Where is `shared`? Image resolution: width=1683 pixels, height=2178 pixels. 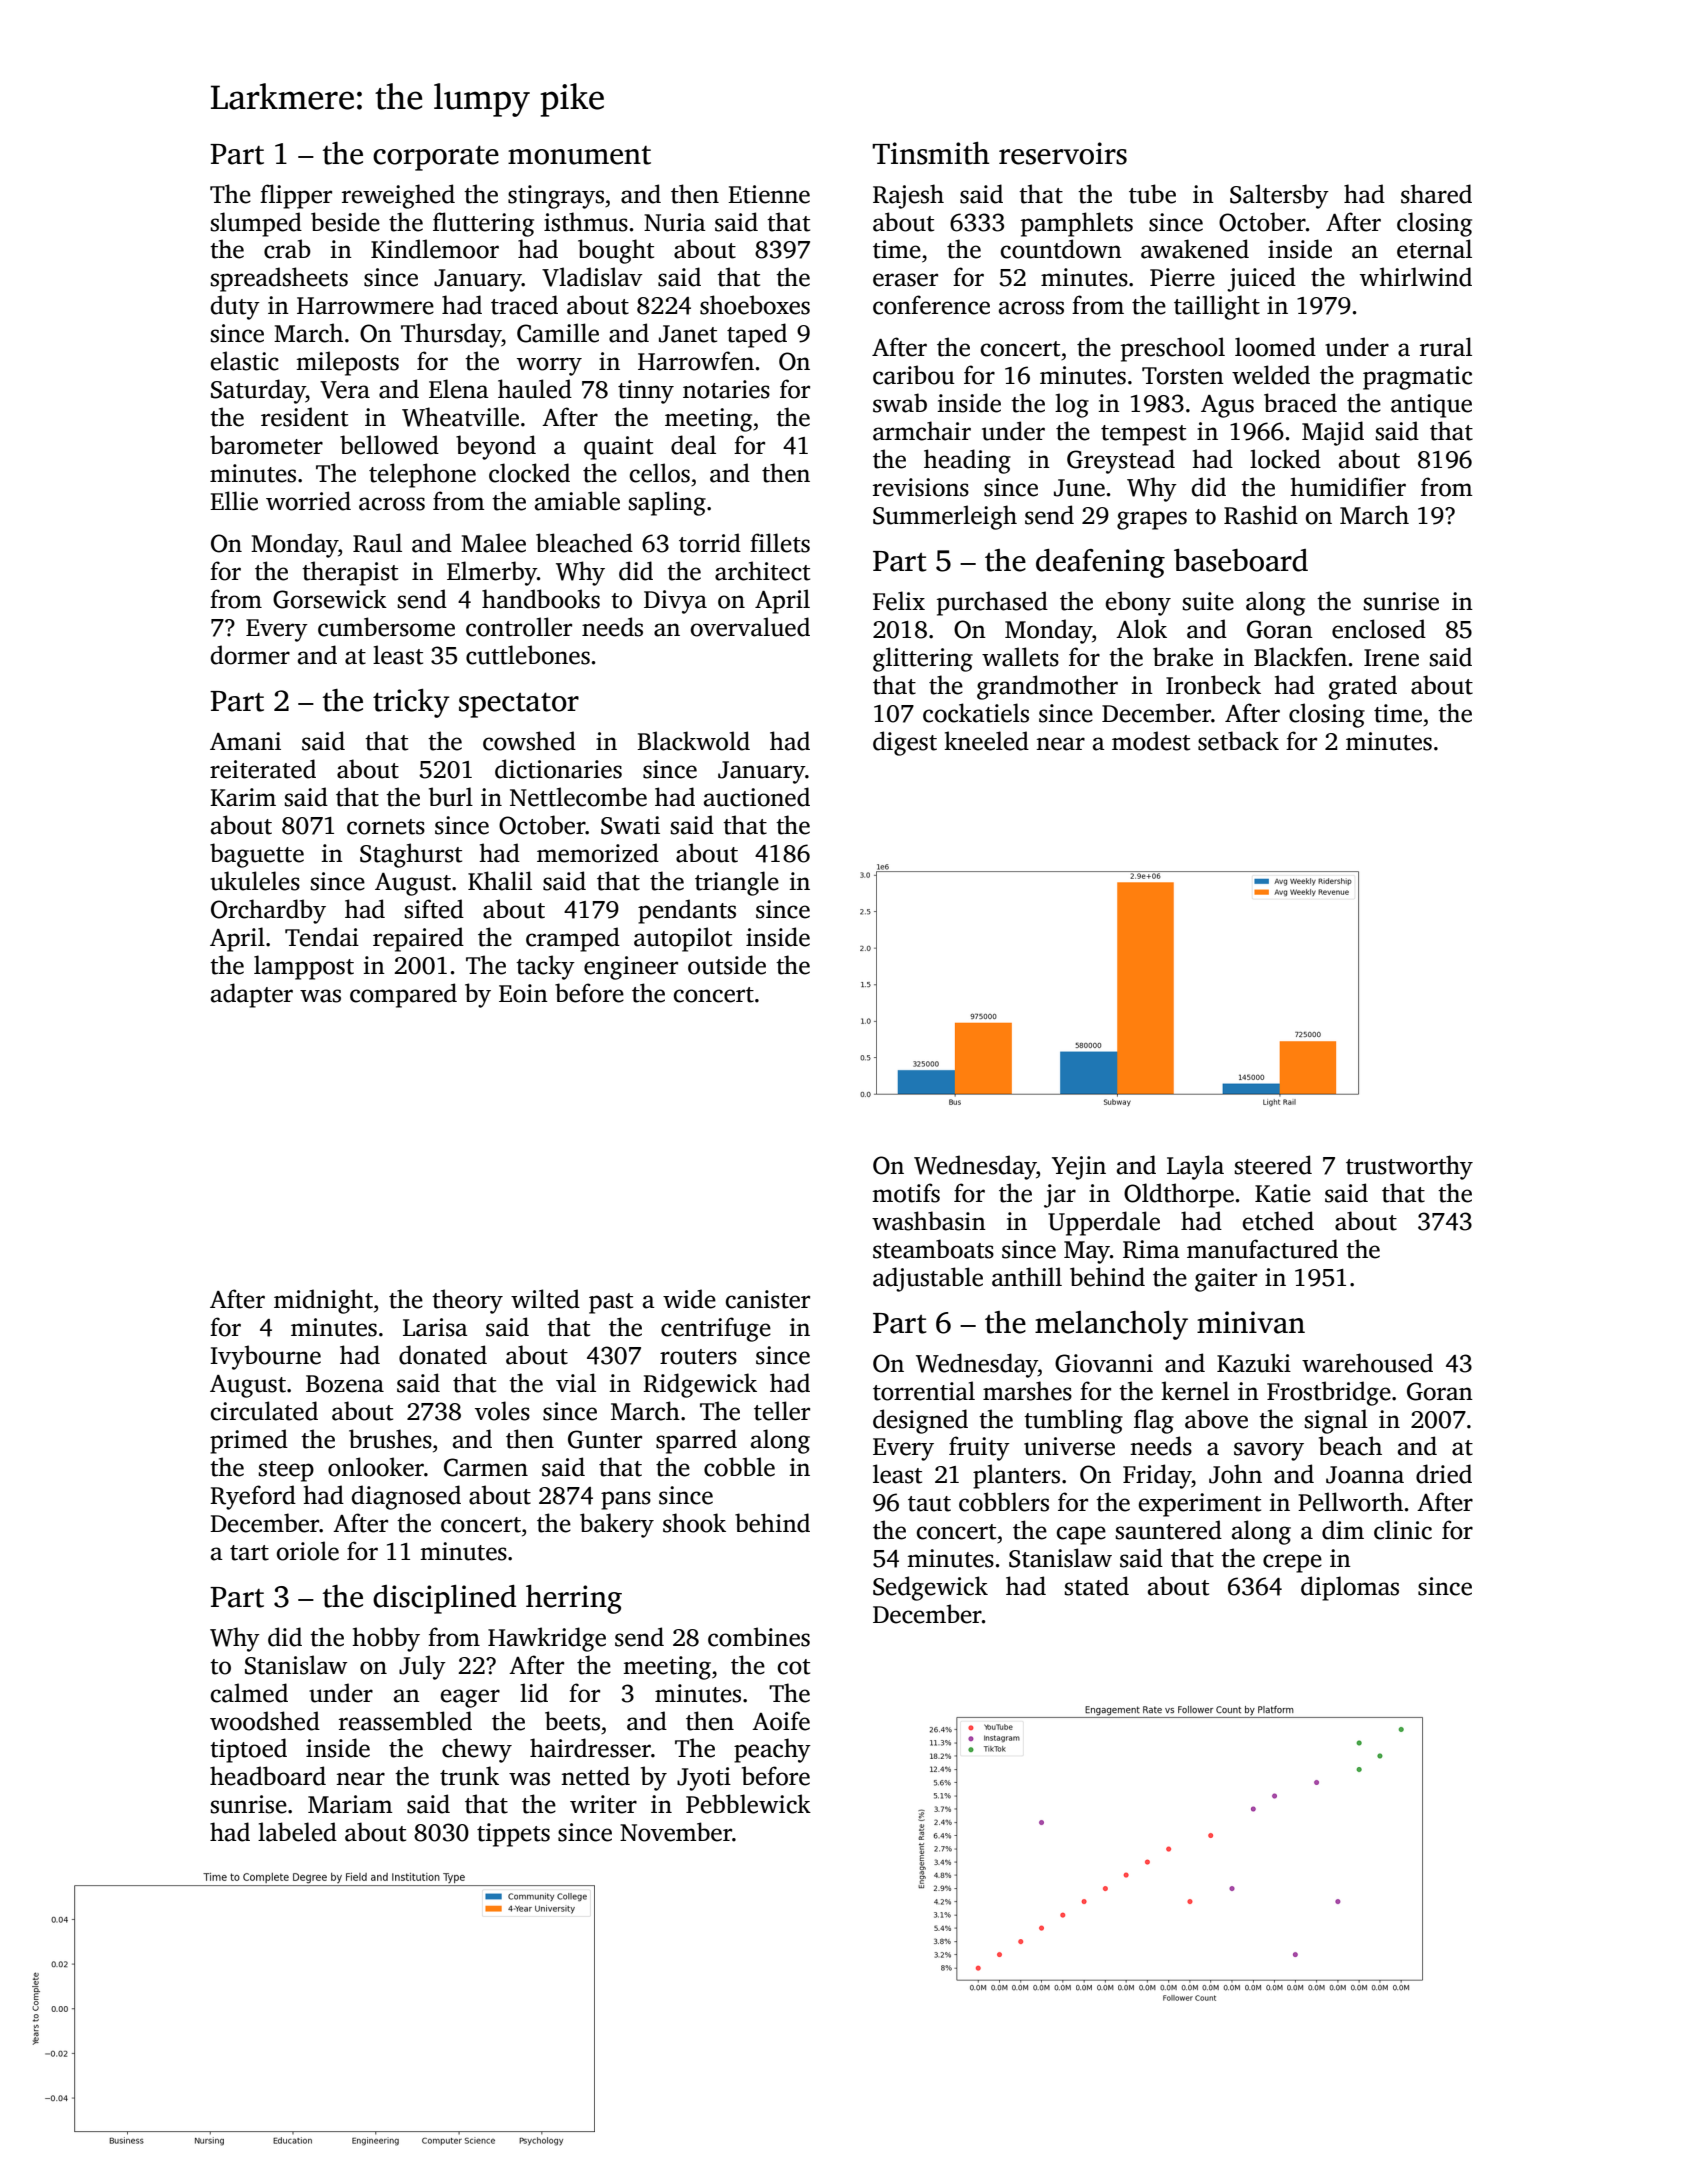 shared is located at coordinates (1436, 194).
